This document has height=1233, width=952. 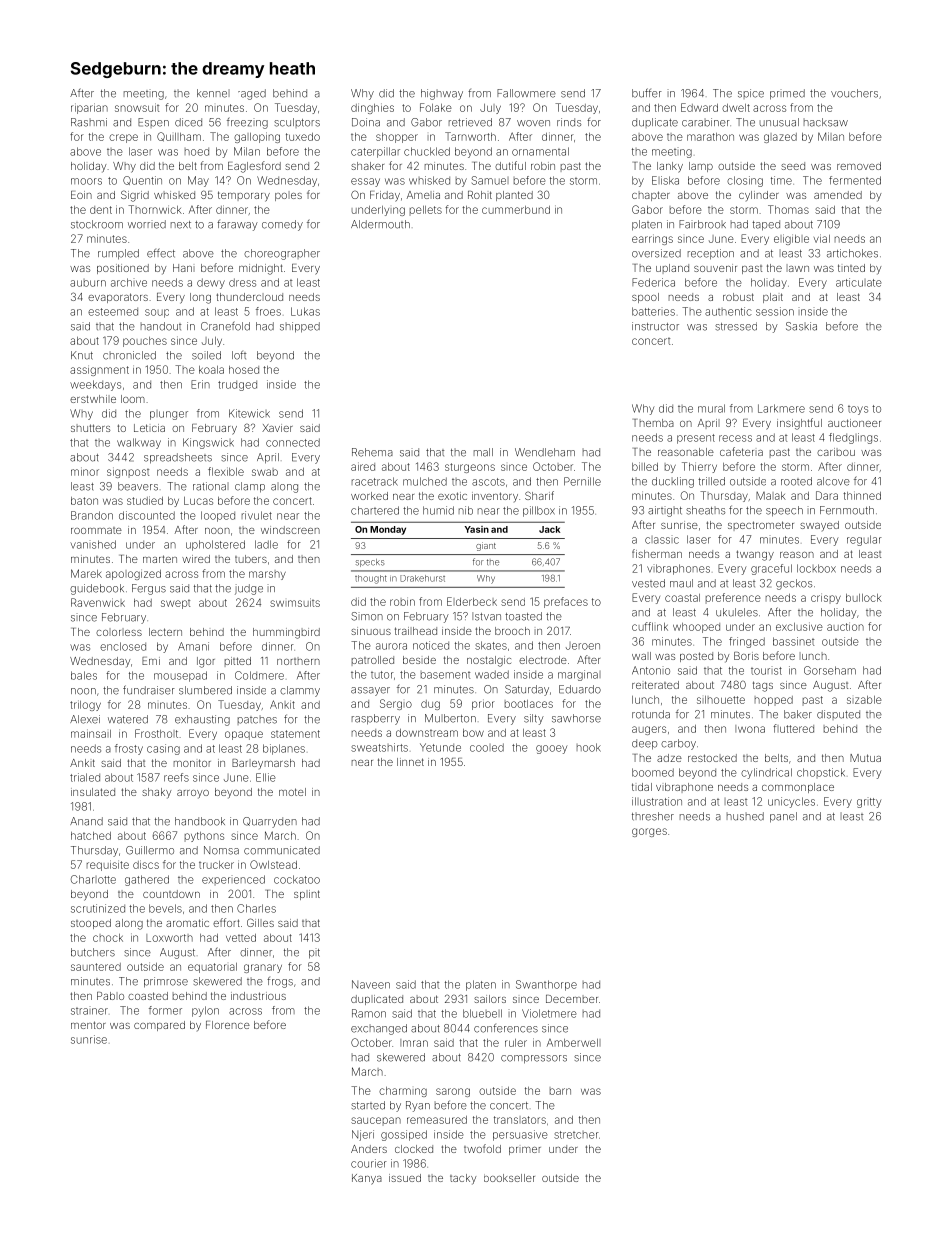 What do you see at coordinates (858, 410) in the document?
I see `toys` at bounding box center [858, 410].
